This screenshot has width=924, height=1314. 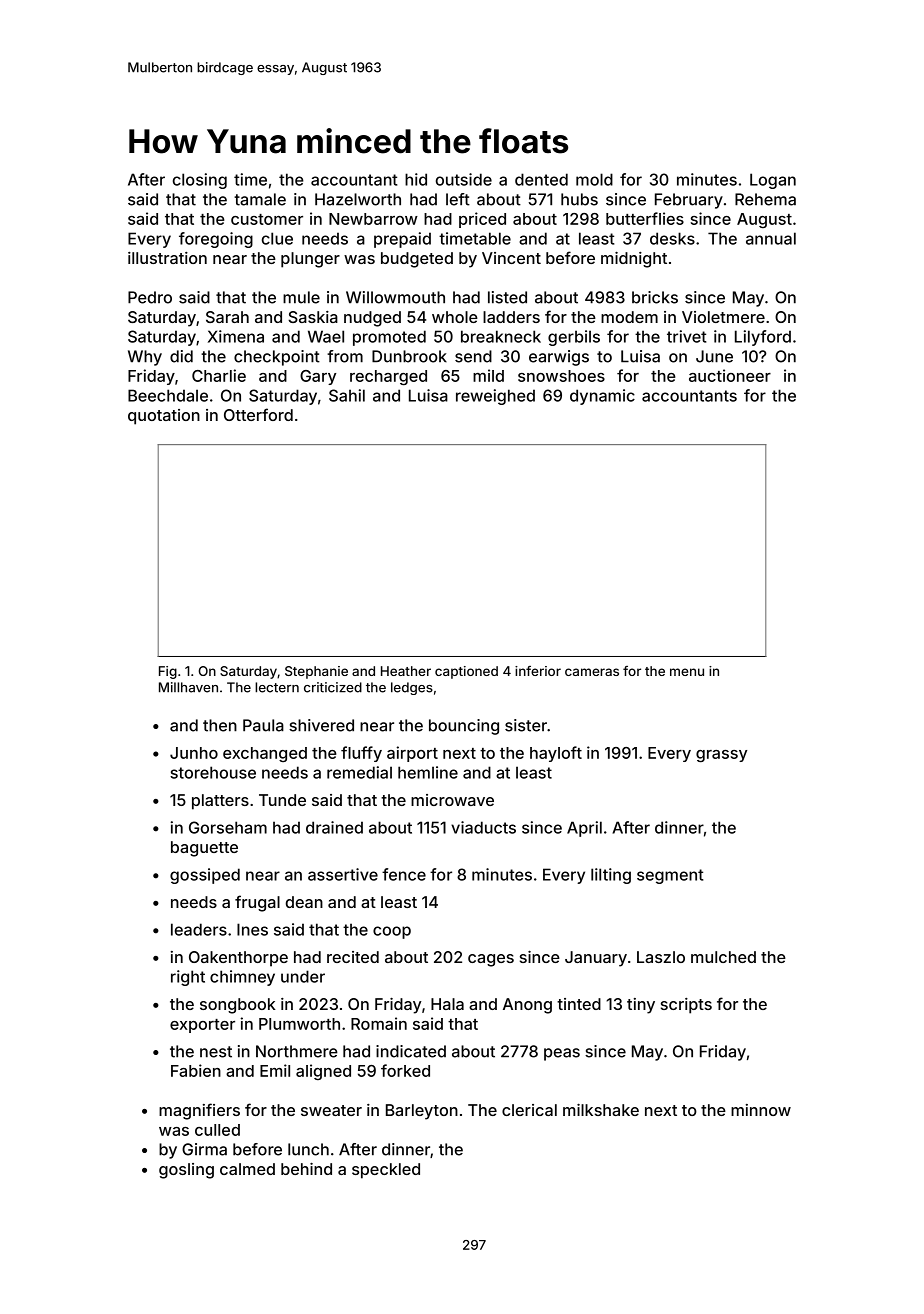 I want to click on closing, so click(x=200, y=181).
